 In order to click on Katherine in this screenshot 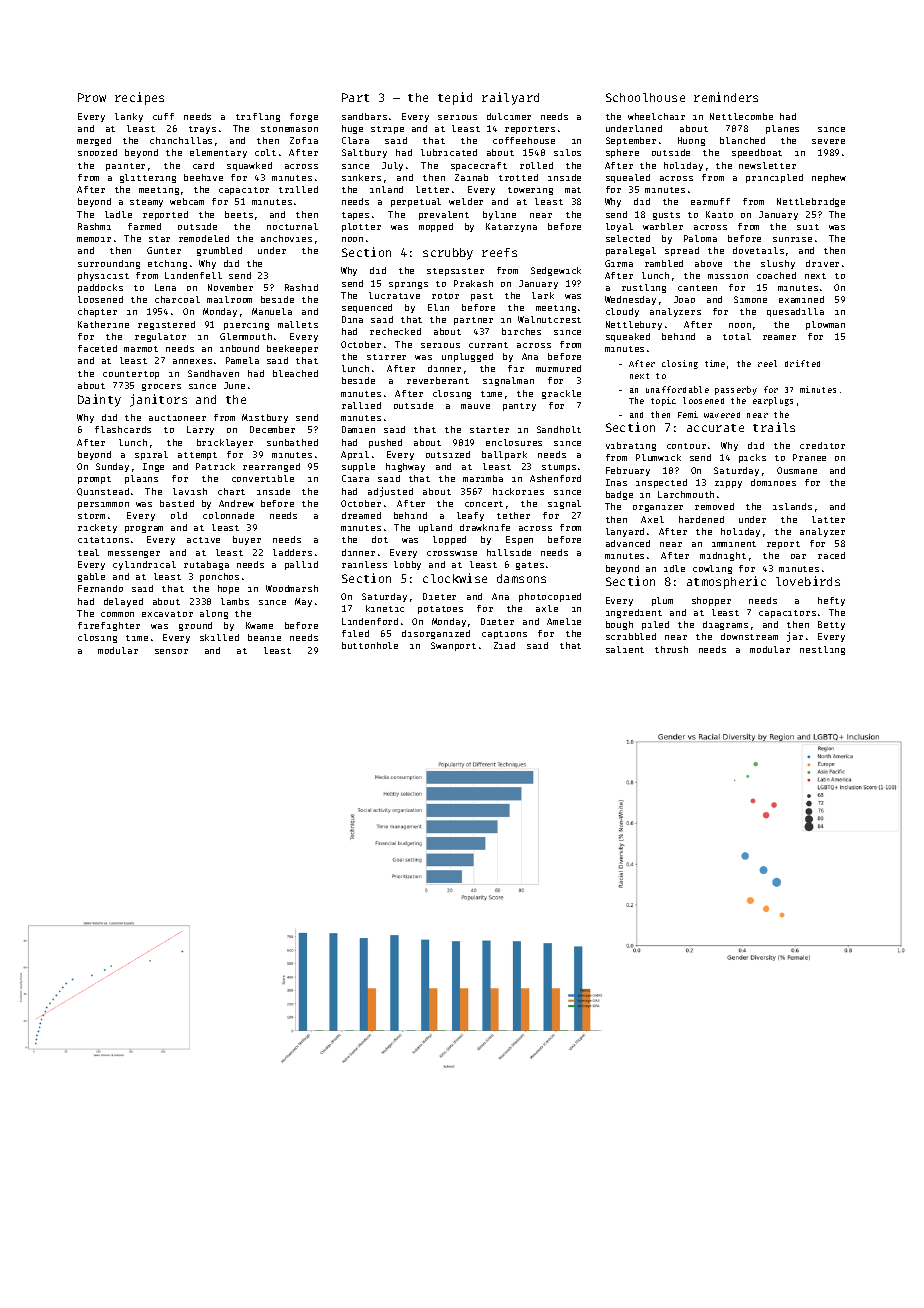, I will do `click(103, 324)`.
